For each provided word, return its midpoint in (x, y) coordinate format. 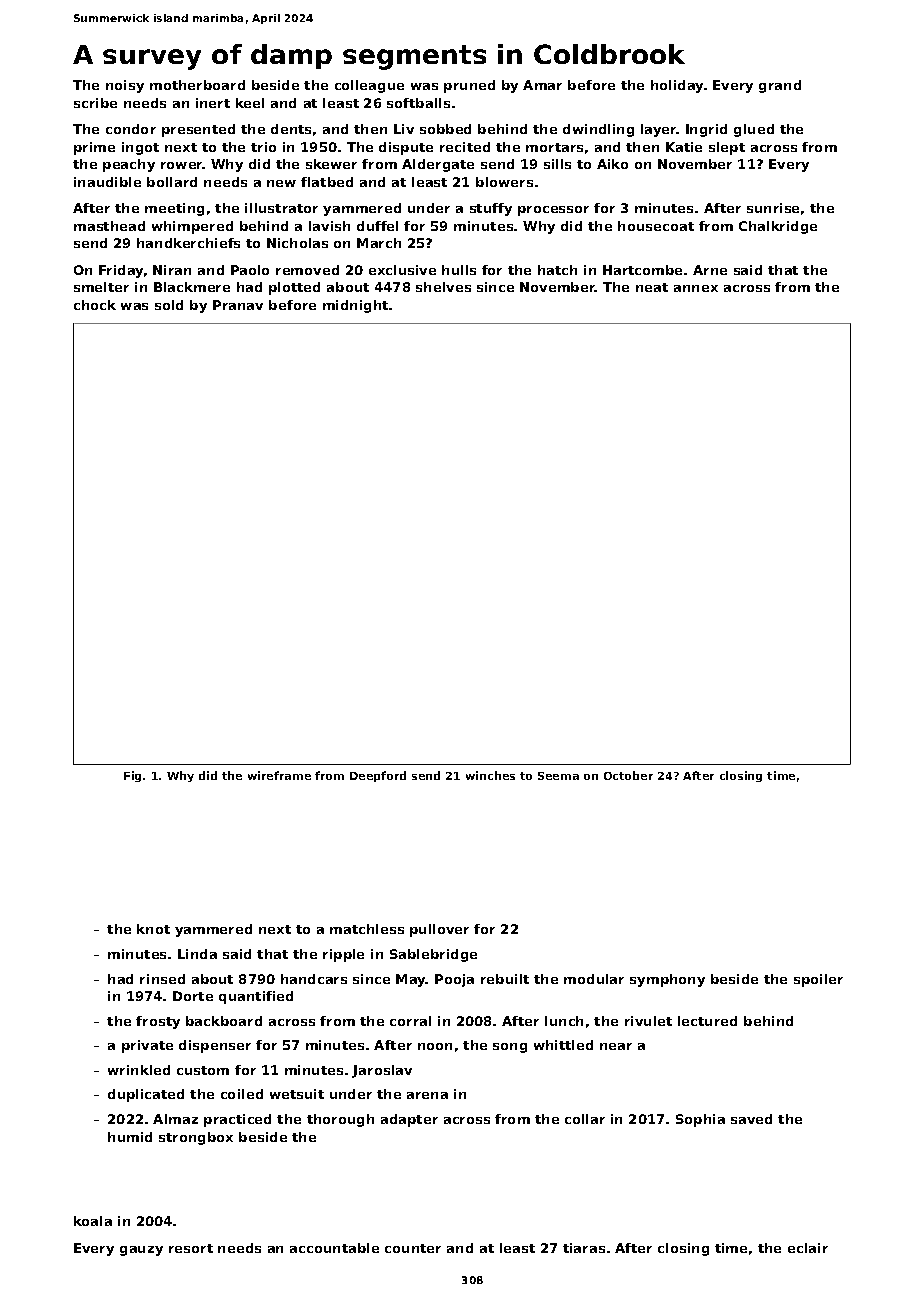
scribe (95, 103)
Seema (558, 776)
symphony (667, 980)
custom (203, 1070)
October (628, 775)
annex (696, 288)
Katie (684, 147)
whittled (563, 1045)
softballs (418, 103)
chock (95, 305)
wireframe (279, 775)
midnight (355, 306)
